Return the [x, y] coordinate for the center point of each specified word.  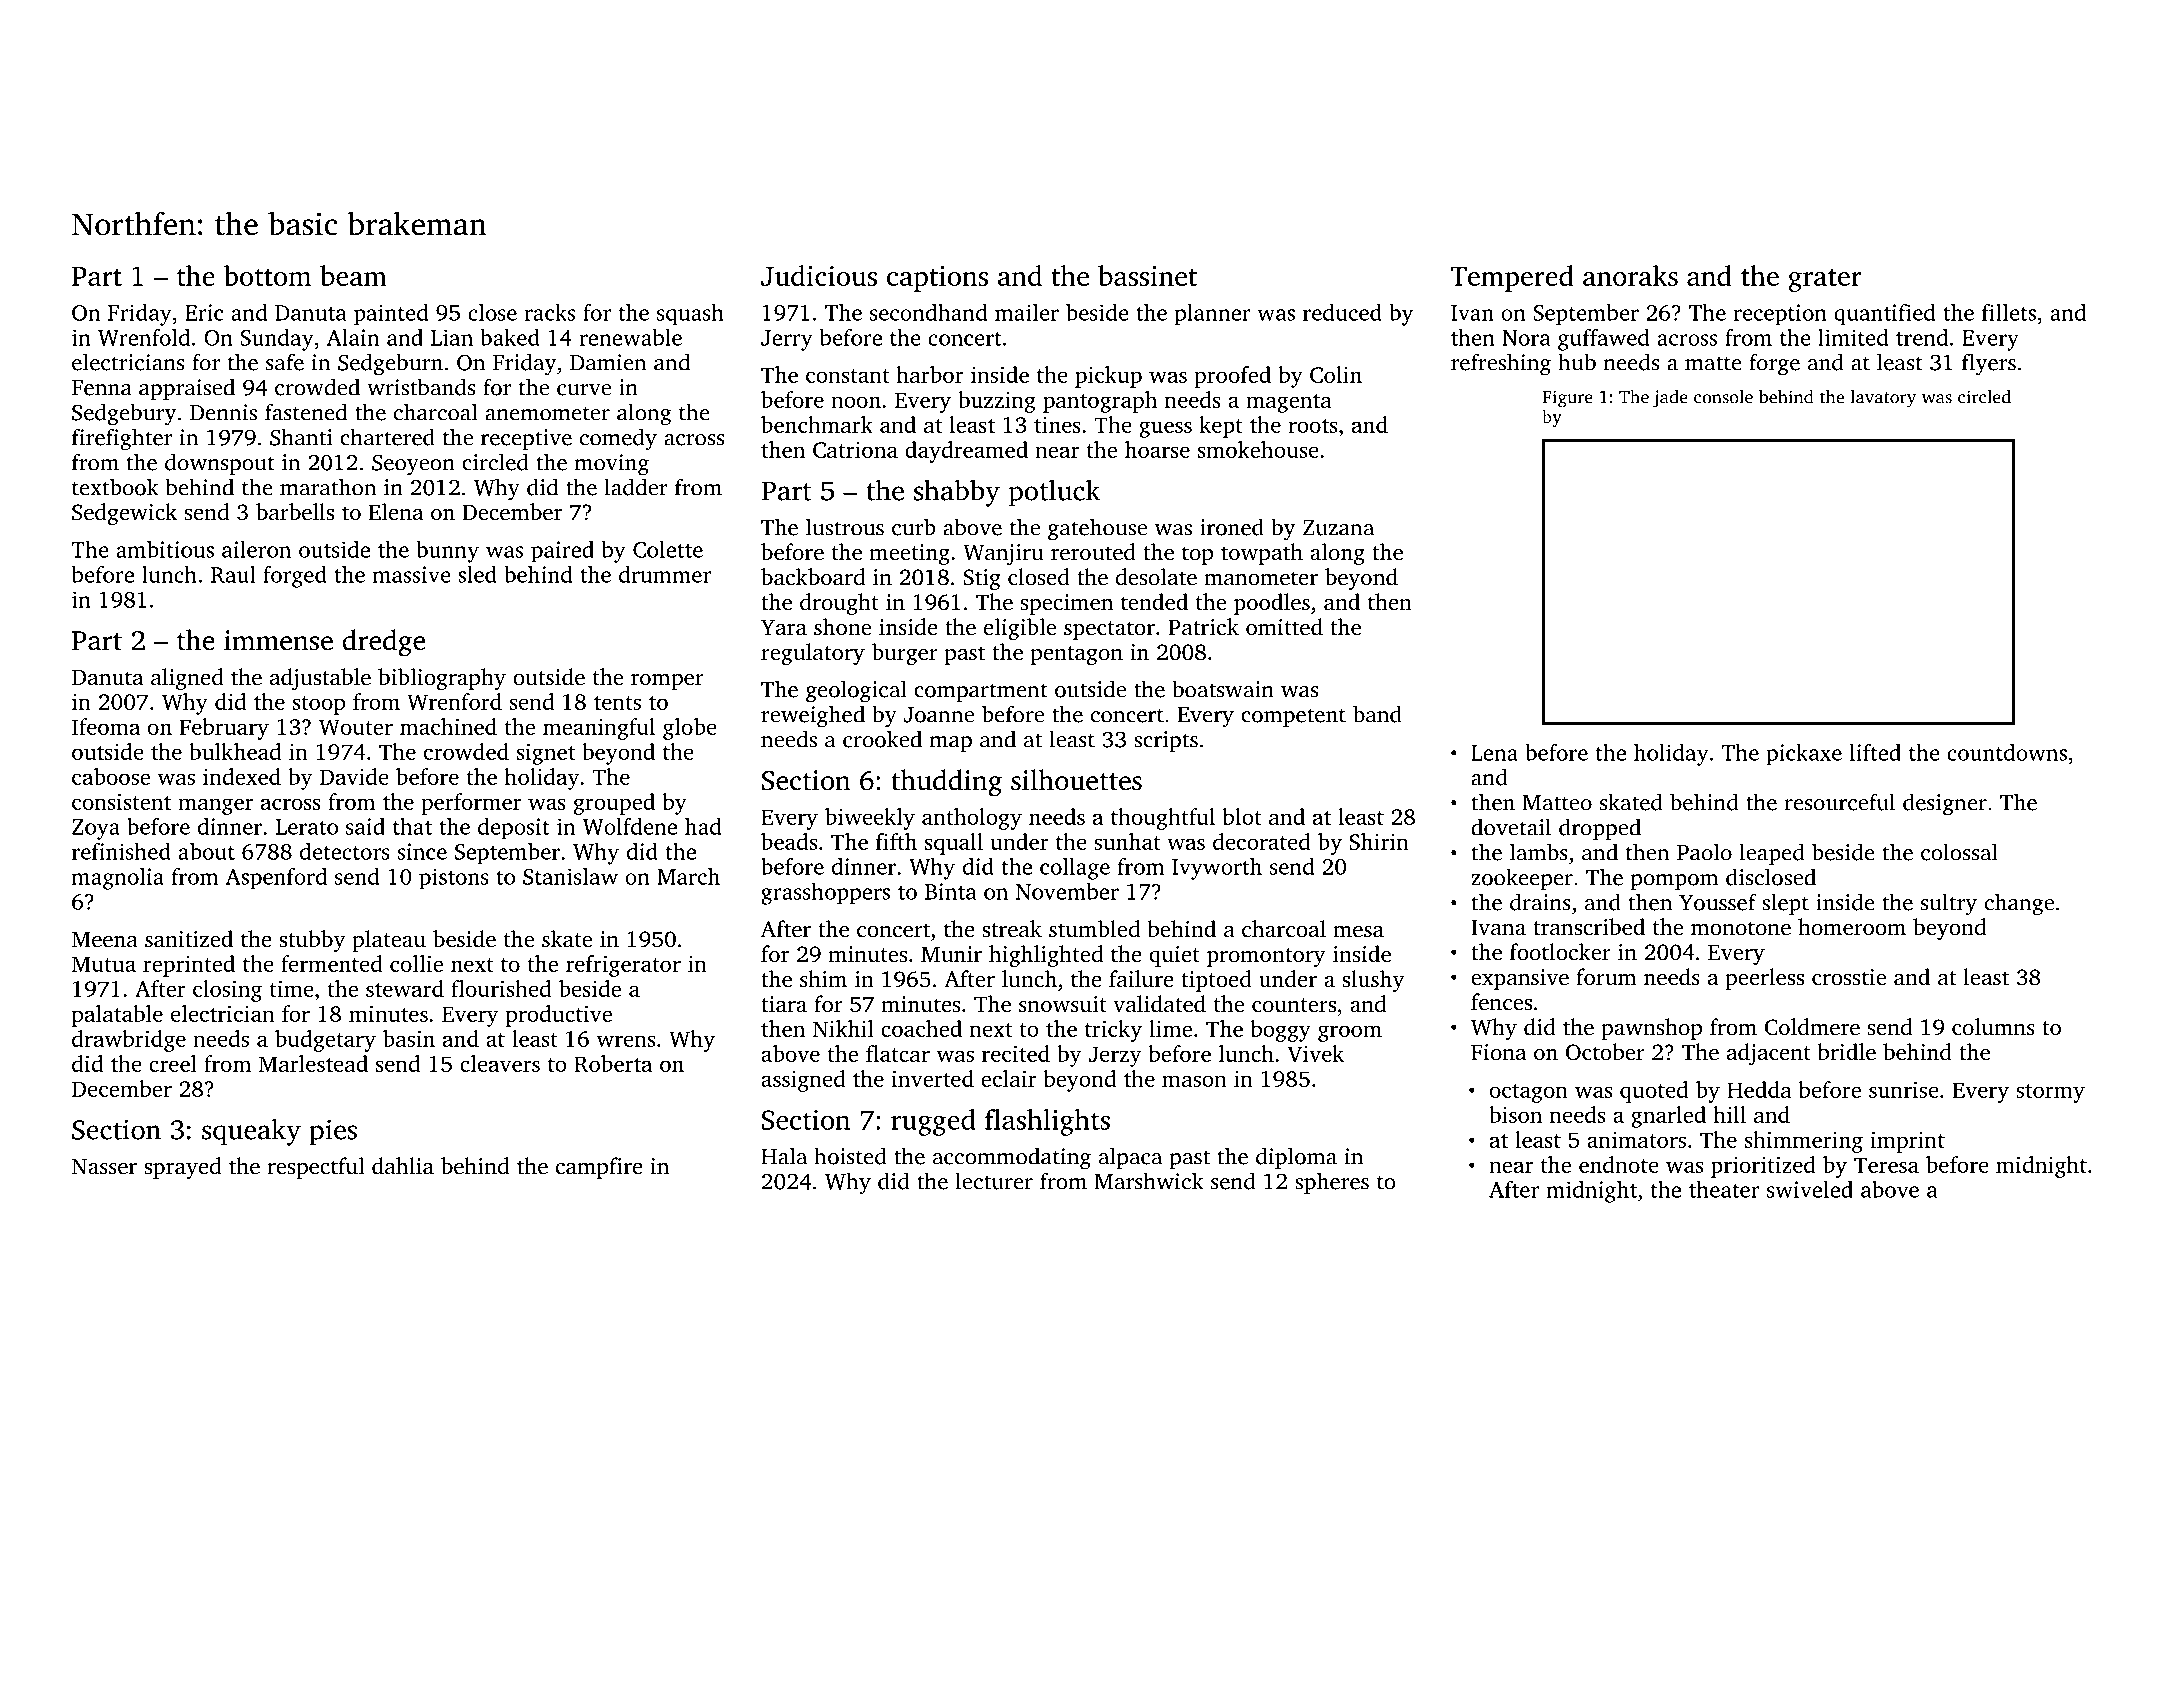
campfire [599, 1168]
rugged [933, 1122]
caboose [111, 776]
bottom [268, 275]
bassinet [1147, 275]
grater [1825, 280]
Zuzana [1338, 528]
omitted [1284, 627]
